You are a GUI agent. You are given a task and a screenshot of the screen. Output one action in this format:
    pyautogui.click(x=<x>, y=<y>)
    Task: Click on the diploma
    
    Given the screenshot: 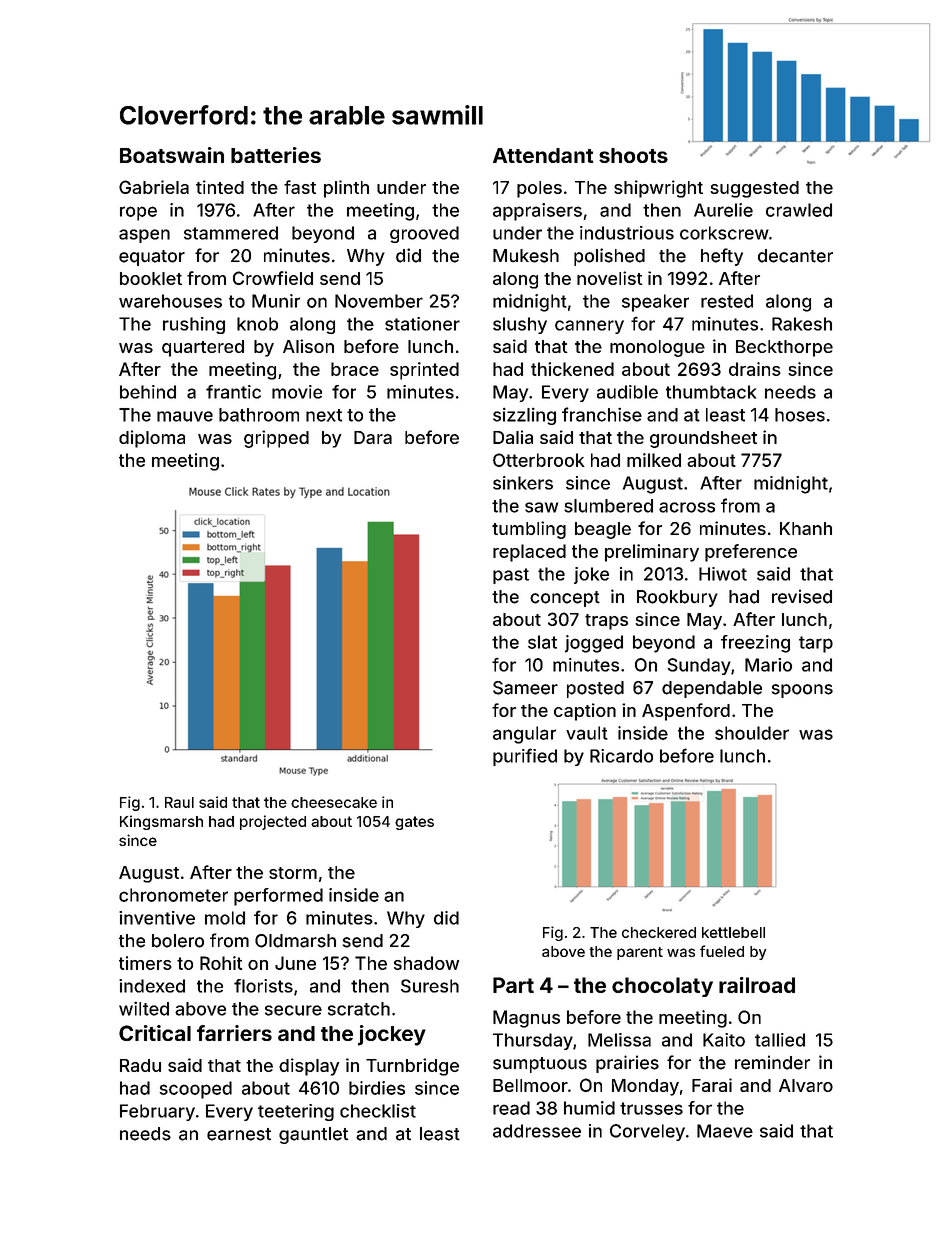 What is the action you would take?
    pyautogui.click(x=152, y=439)
